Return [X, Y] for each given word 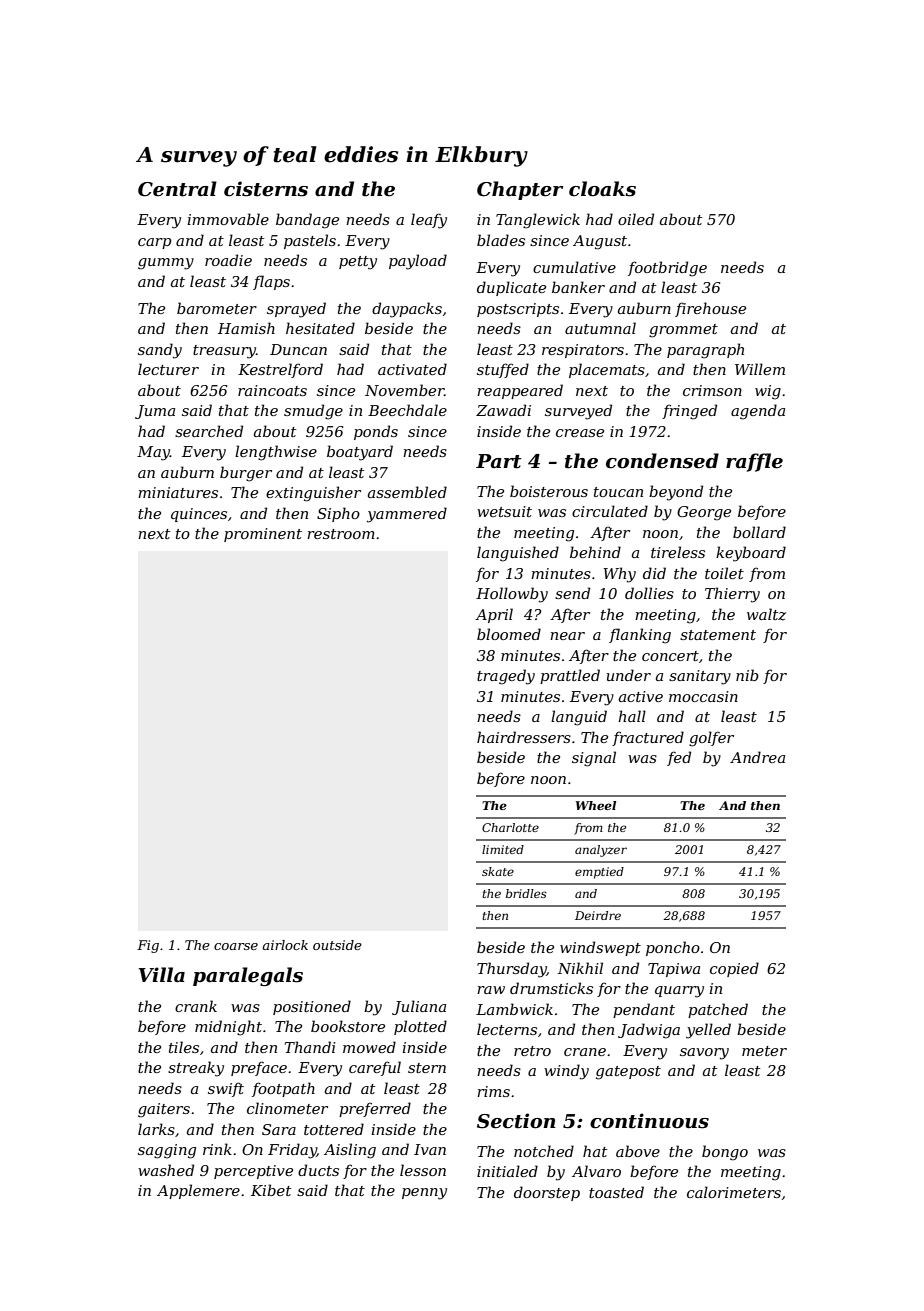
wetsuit [504, 511]
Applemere [198, 1191]
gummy [166, 264]
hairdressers [524, 737]
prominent [263, 535]
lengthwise [276, 453]
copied [734, 969]
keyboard [751, 554]
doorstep [547, 1193]
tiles [184, 1047]
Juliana [419, 1007]
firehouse [710, 309]
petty [358, 263]
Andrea [757, 757]
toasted [616, 1192]
